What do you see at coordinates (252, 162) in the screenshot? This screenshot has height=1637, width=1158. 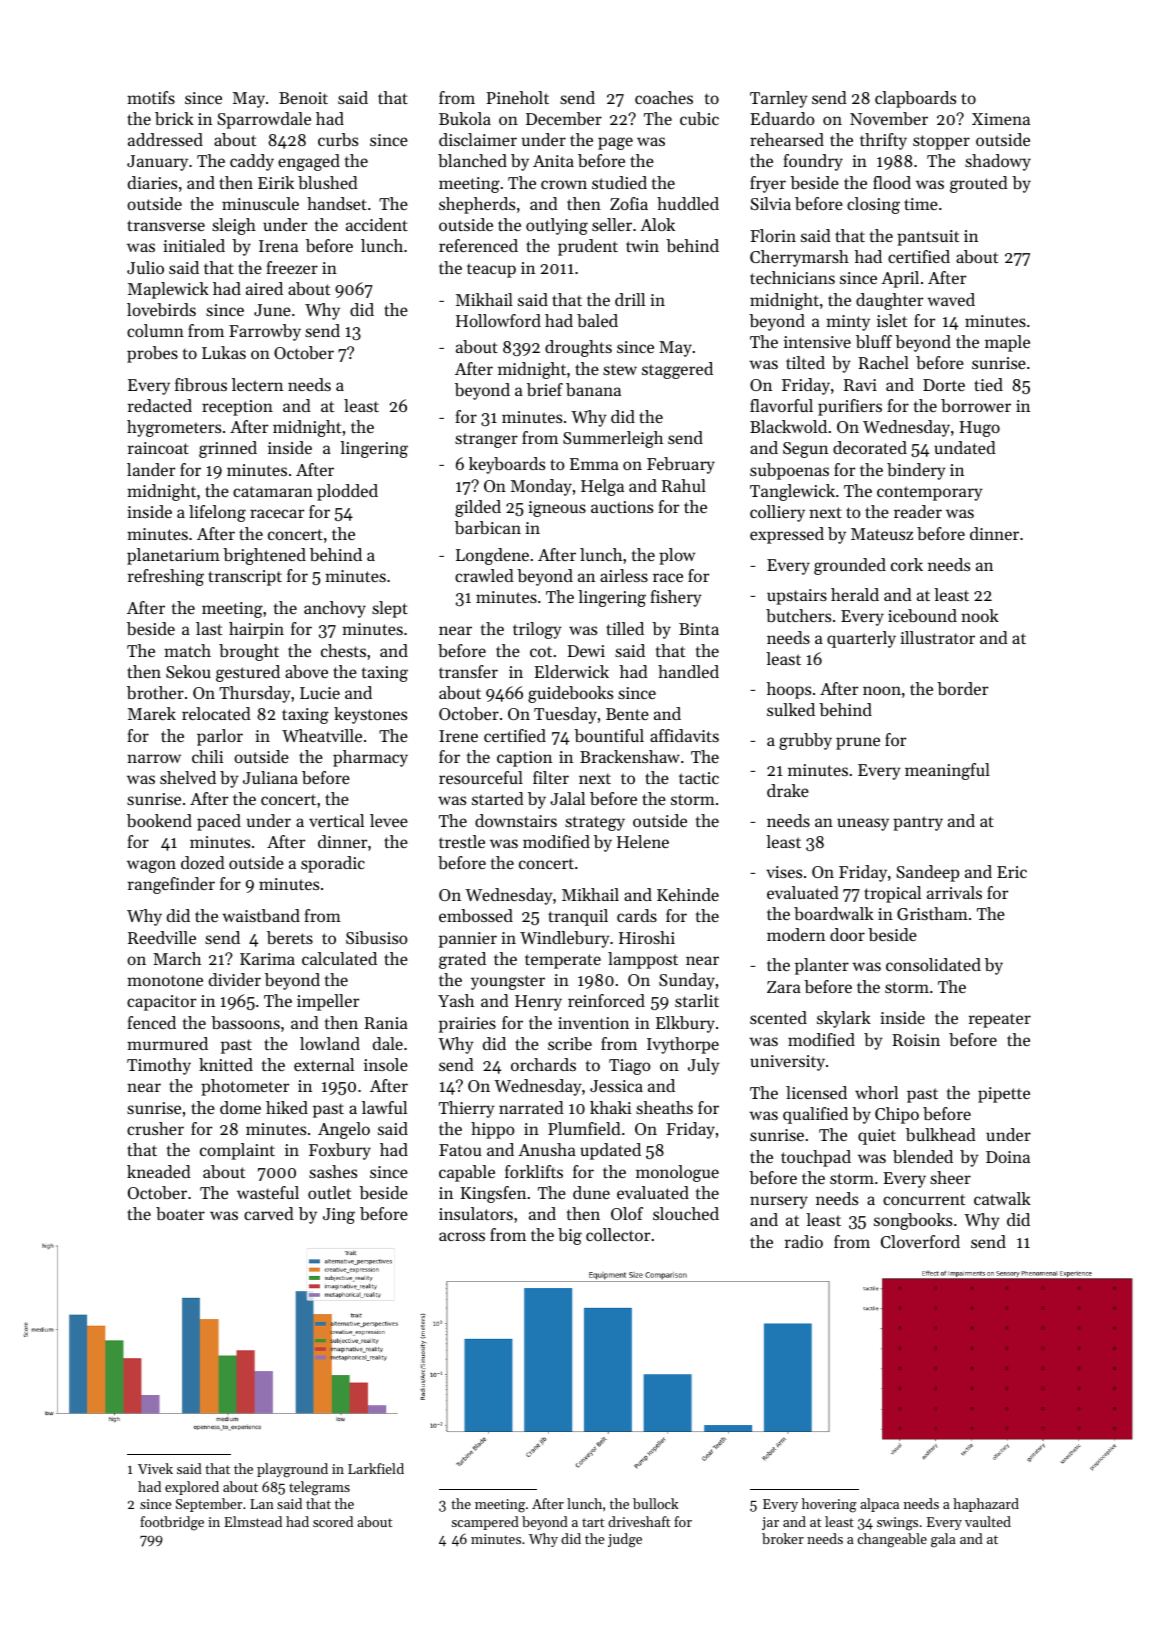 I see `caddy` at bounding box center [252, 162].
